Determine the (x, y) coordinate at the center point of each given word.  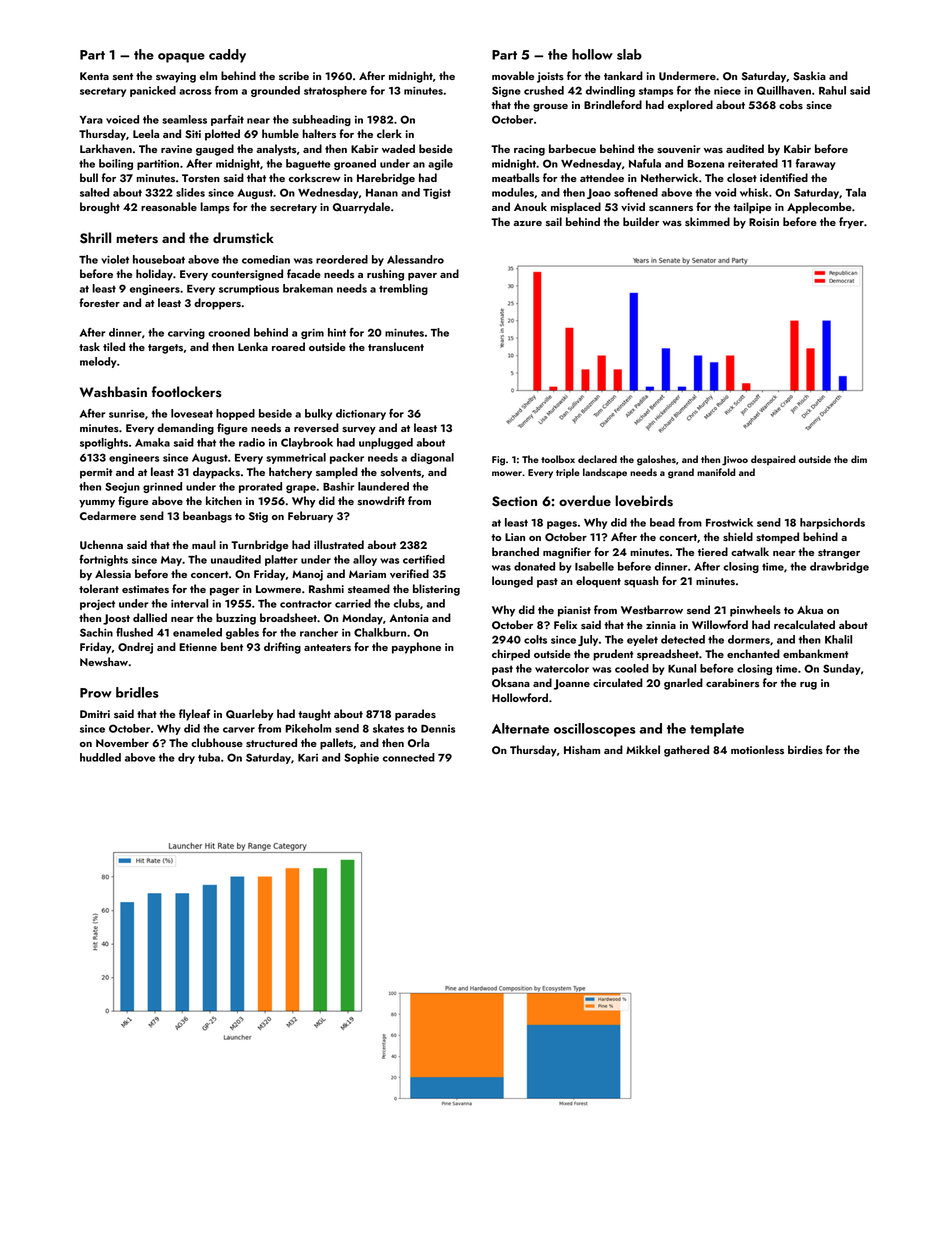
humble (280, 133)
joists (550, 77)
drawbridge (839, 567)
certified (424, 559)
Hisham (582, 750)
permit (96, 473)
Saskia (809, 76)
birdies (805, 750)
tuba (209, 757)
